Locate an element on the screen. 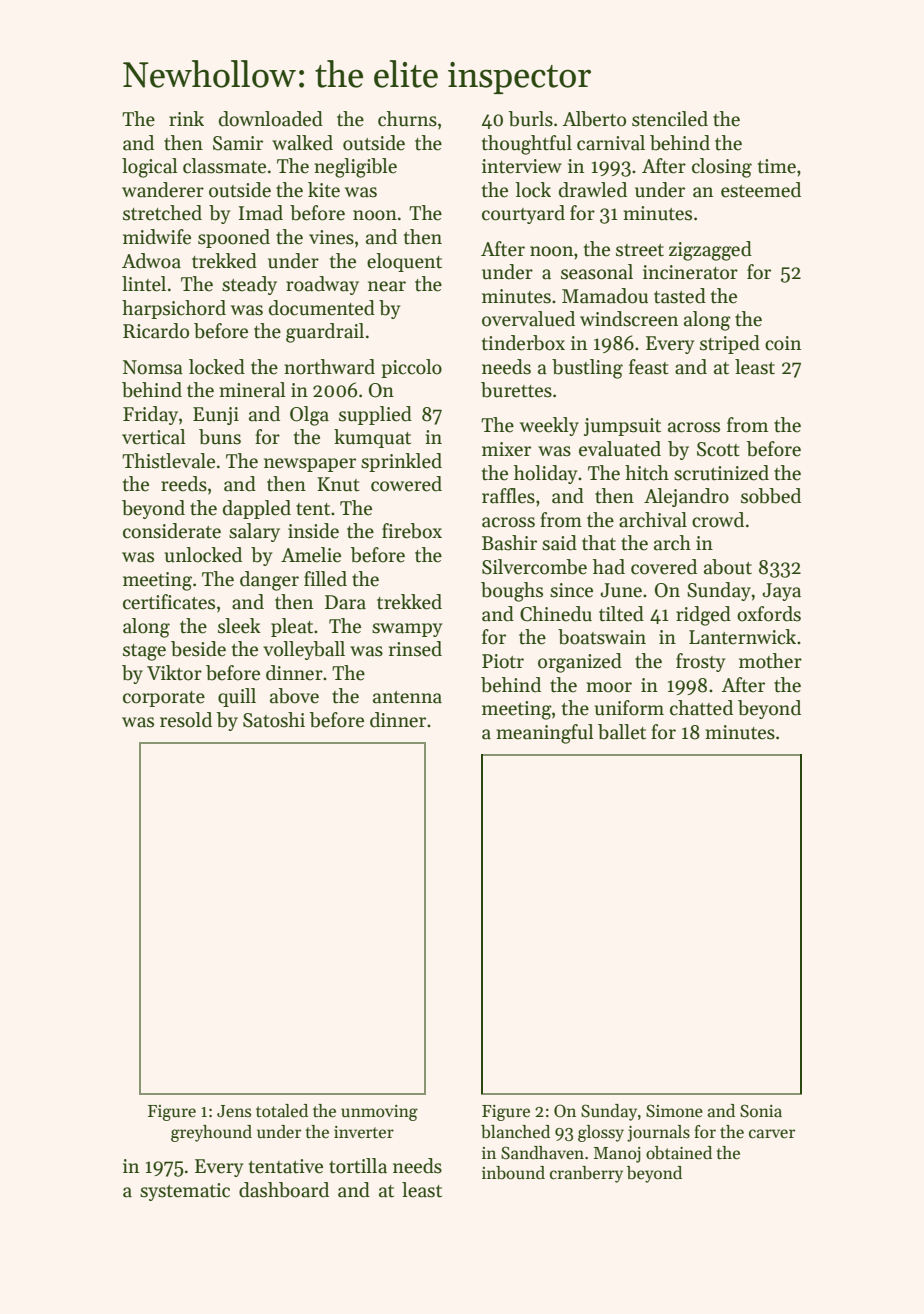 The width and height of the screenshot is (924, 1314). Piotr is located at coordinates (503, 661).
